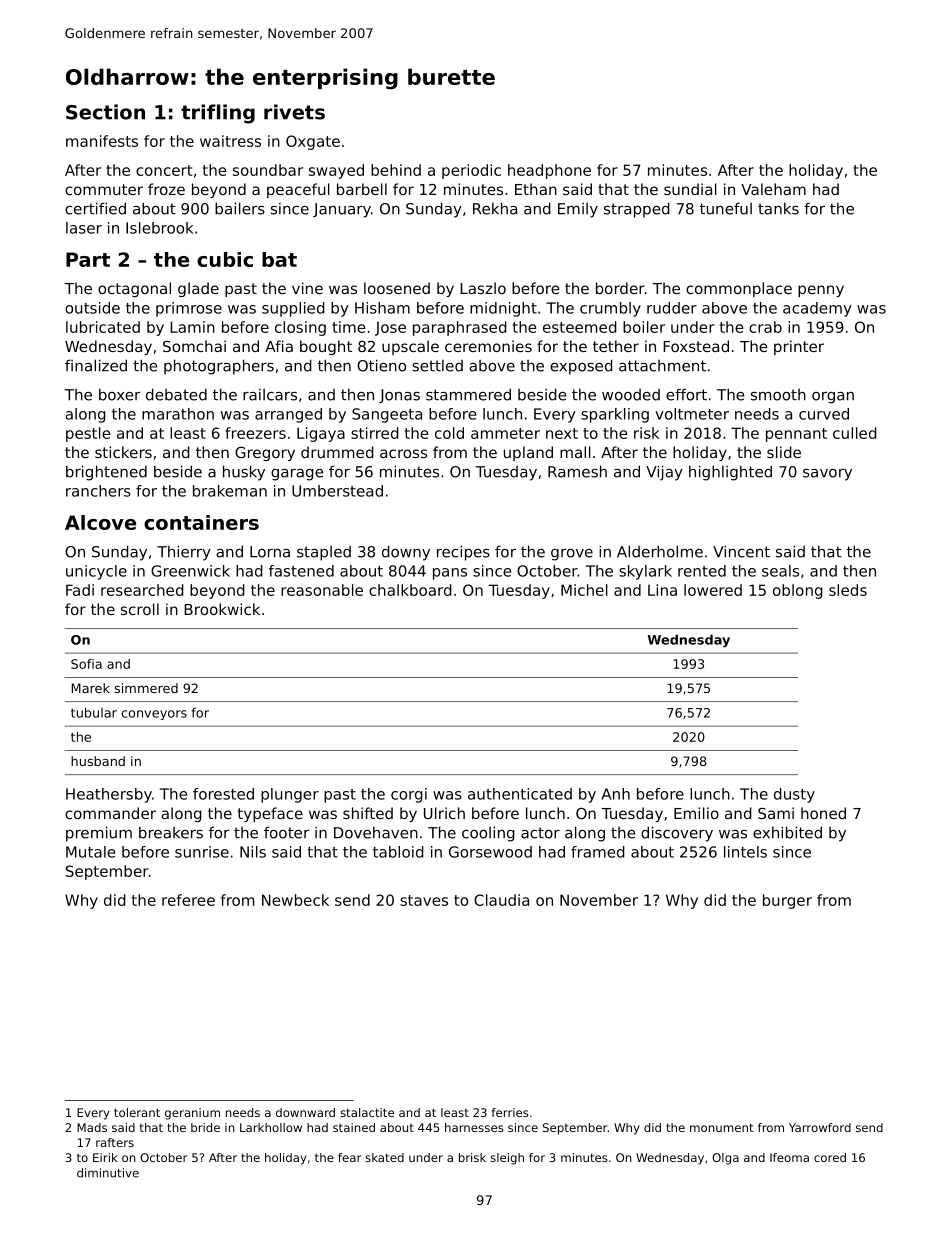  I want to click on ferries, so click(510, 1112).
